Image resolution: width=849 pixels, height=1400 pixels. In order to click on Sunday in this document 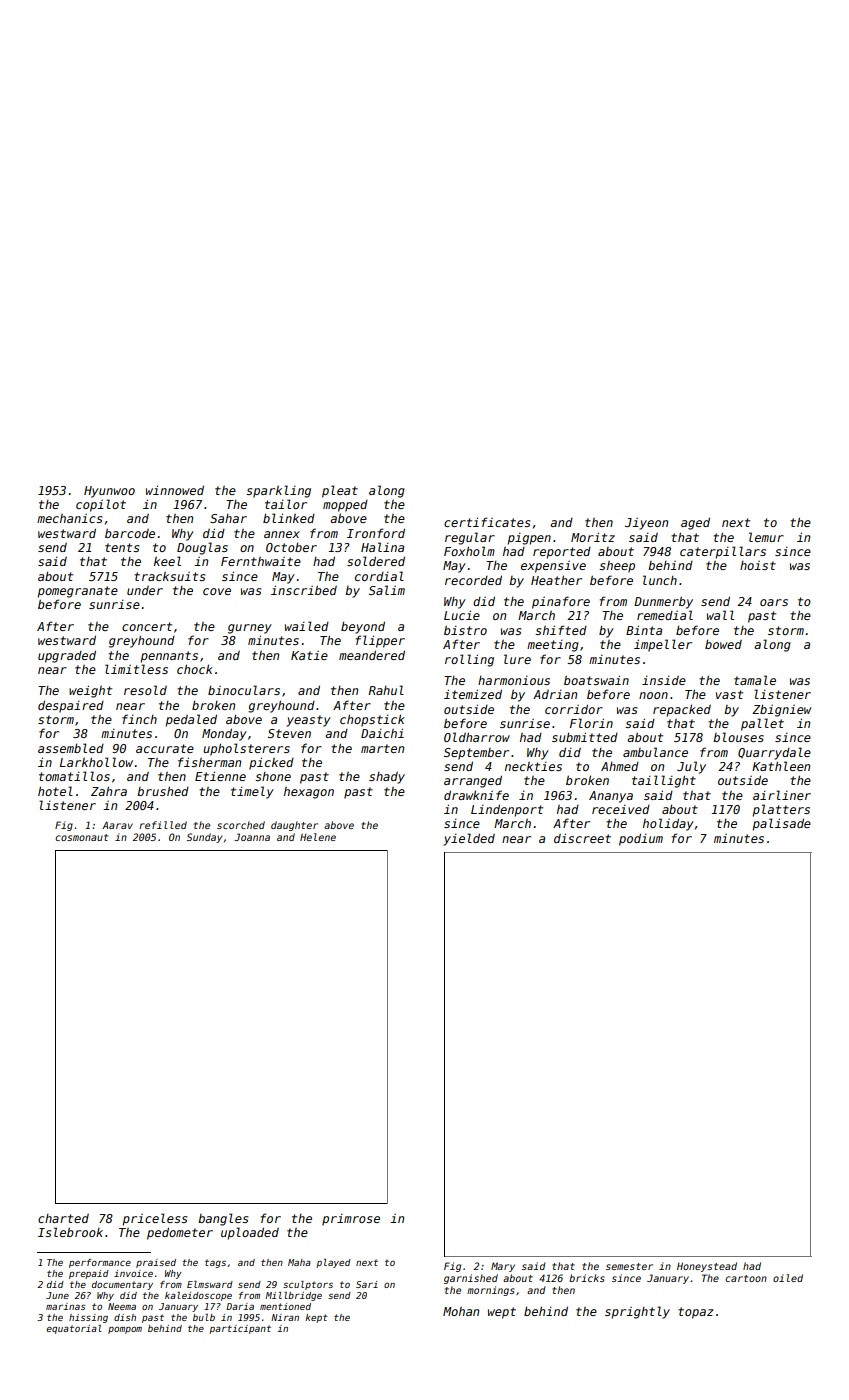, I will do `click(204, 838)`.
